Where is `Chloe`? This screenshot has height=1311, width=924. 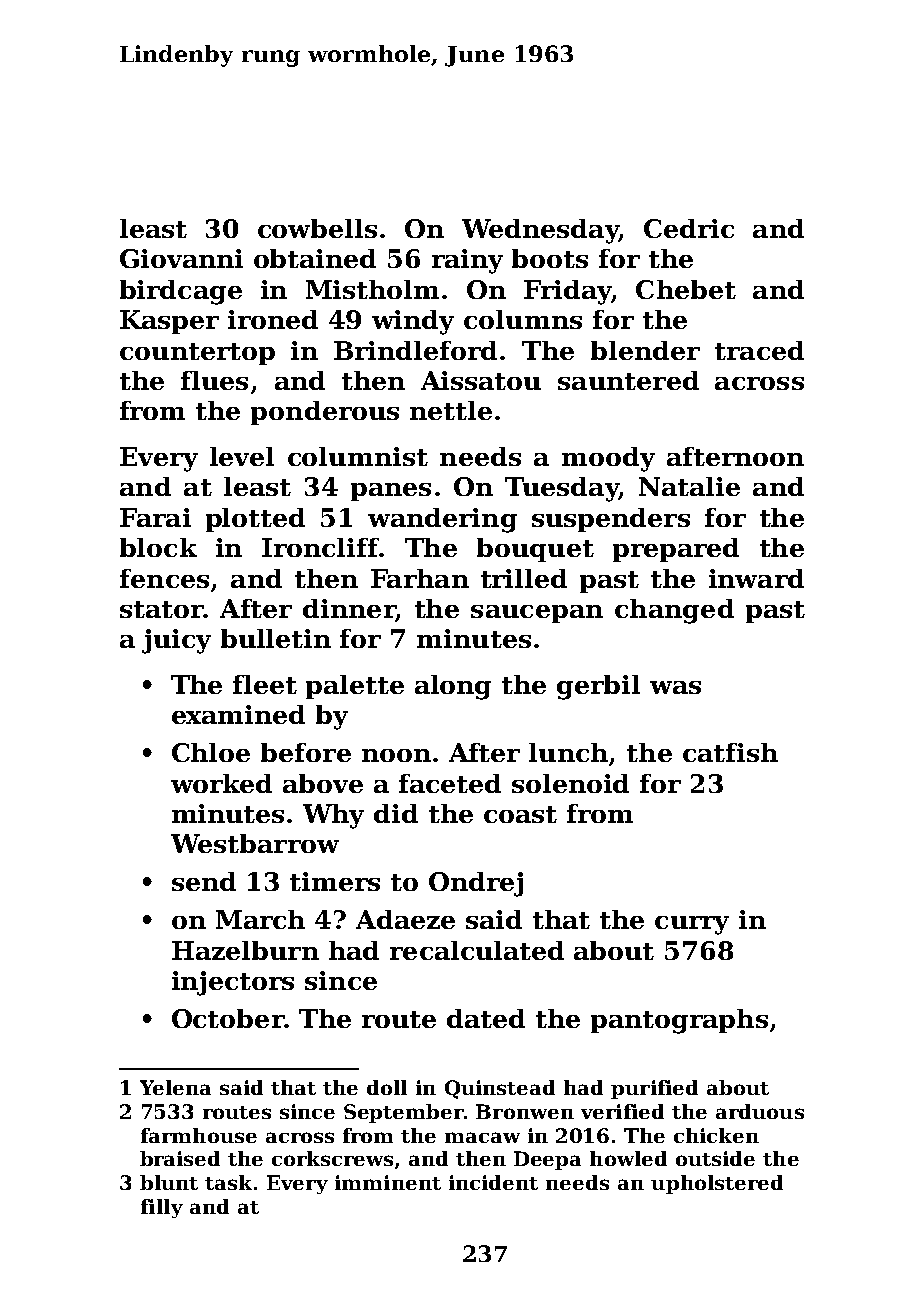 Chloe is located at coordinates (211, 752).
